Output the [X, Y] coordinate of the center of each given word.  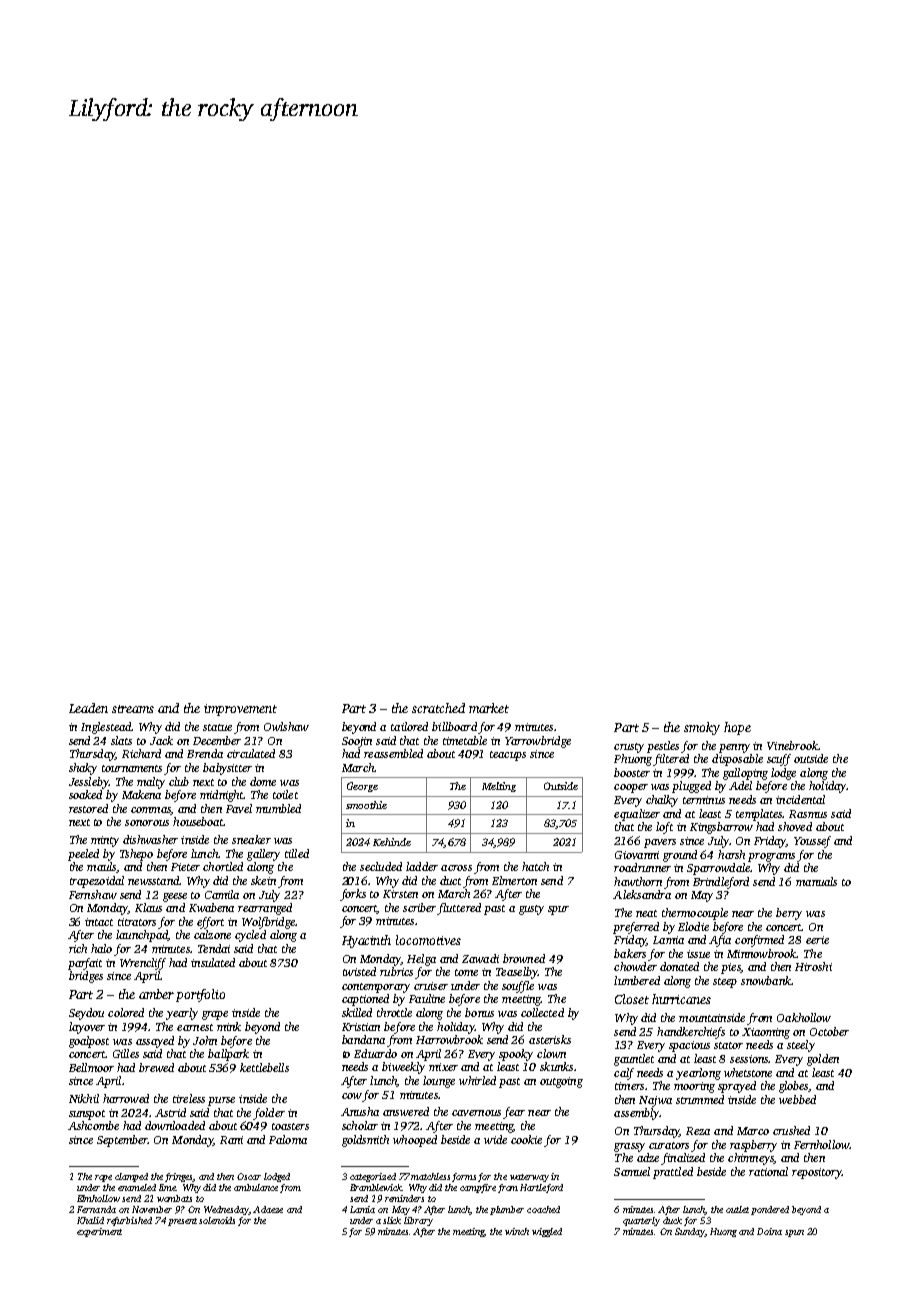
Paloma [288, 1139]
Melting [499, 787]
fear [514, 1113]
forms [464, 1177]
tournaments [132, 768]
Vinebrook [792, 745]
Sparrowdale [718, 869]
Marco [753, 1131]
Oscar [249, 1176]
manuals [816, 881]
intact [99, 922]
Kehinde [392, 842]
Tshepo [136, 855]
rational [768, 1171]
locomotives [428, 940]
